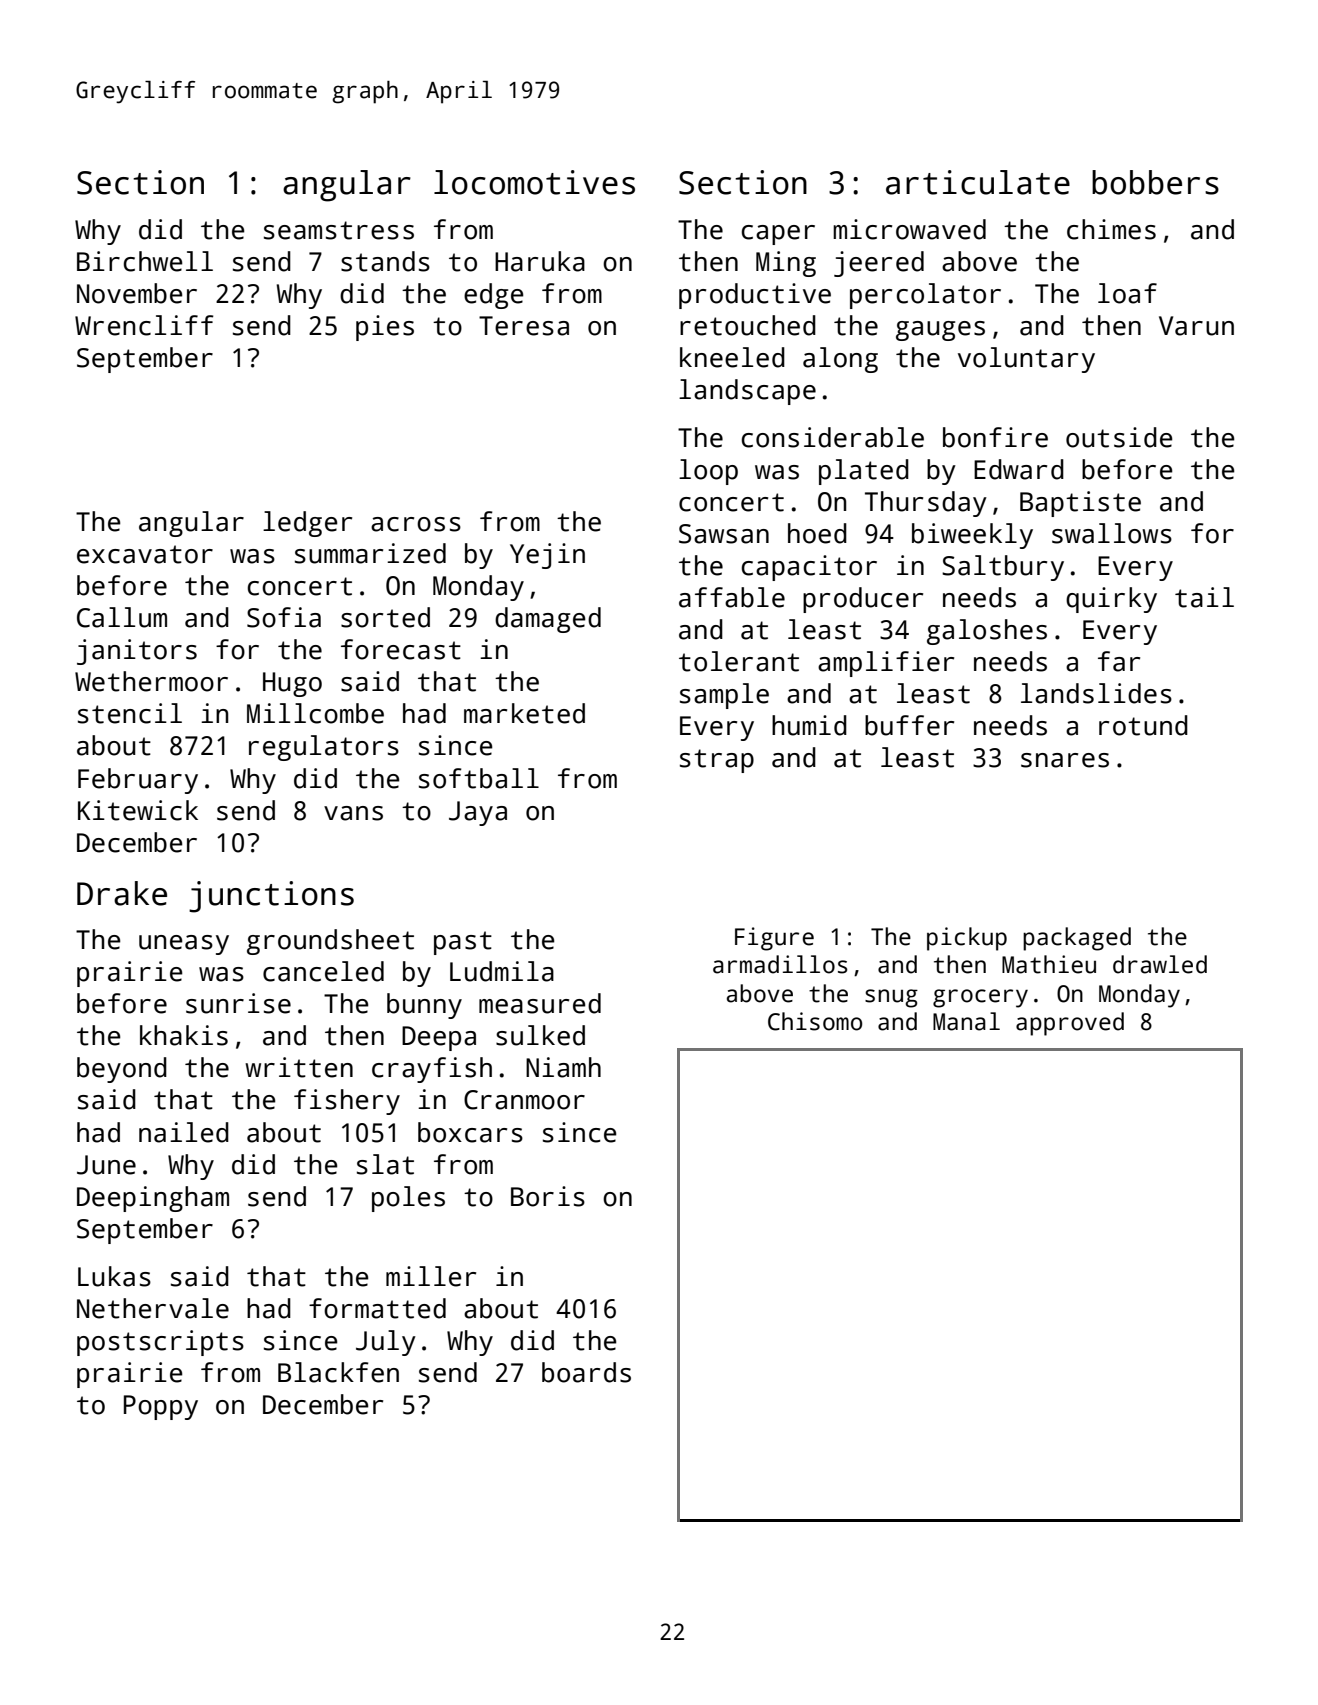 This screenshot has height=1705, width=1318. Describe the element at coordinates (548, 1196) in the screenshot. I see `Boris` at that location.
